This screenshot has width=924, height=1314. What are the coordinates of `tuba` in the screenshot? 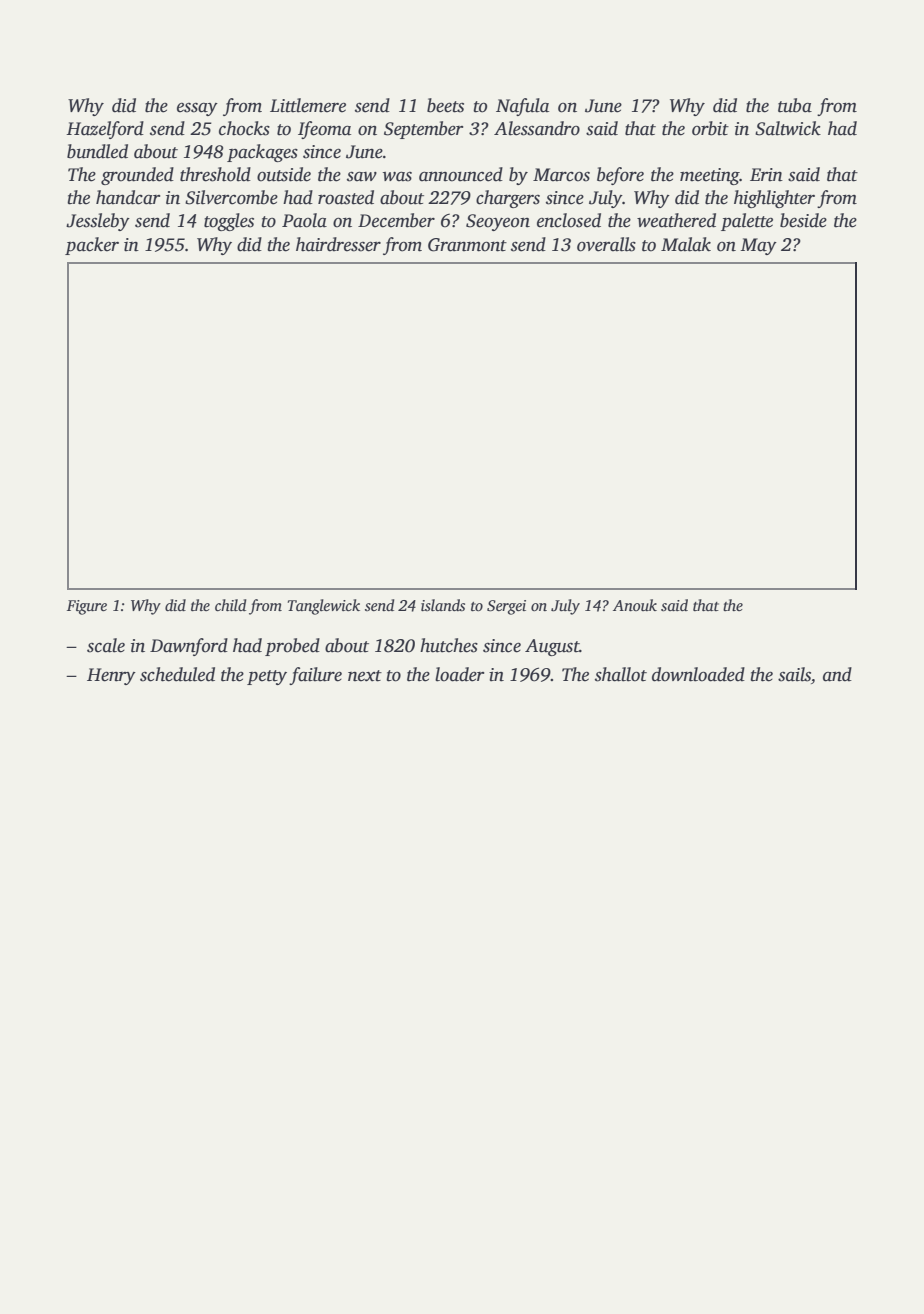 It's located at (795, 105).
